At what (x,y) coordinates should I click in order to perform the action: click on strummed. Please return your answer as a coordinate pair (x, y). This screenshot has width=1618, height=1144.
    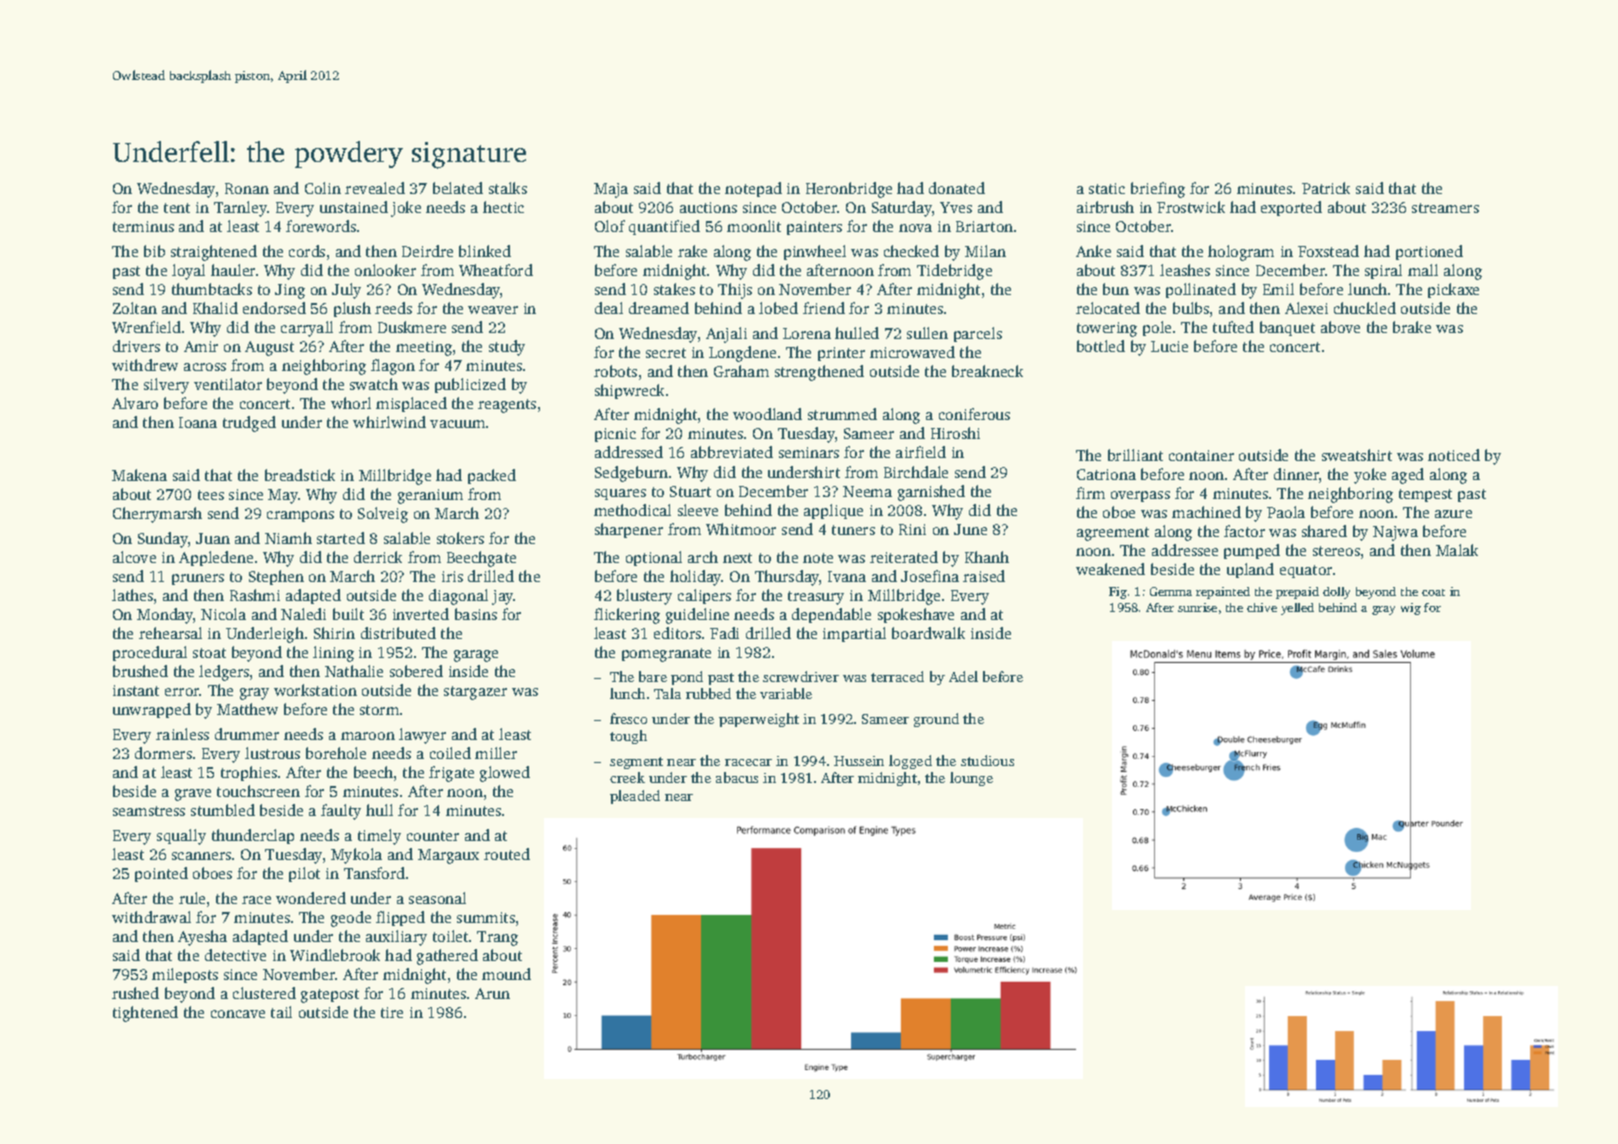
    Looking at the image, I should click on (842, 414).
